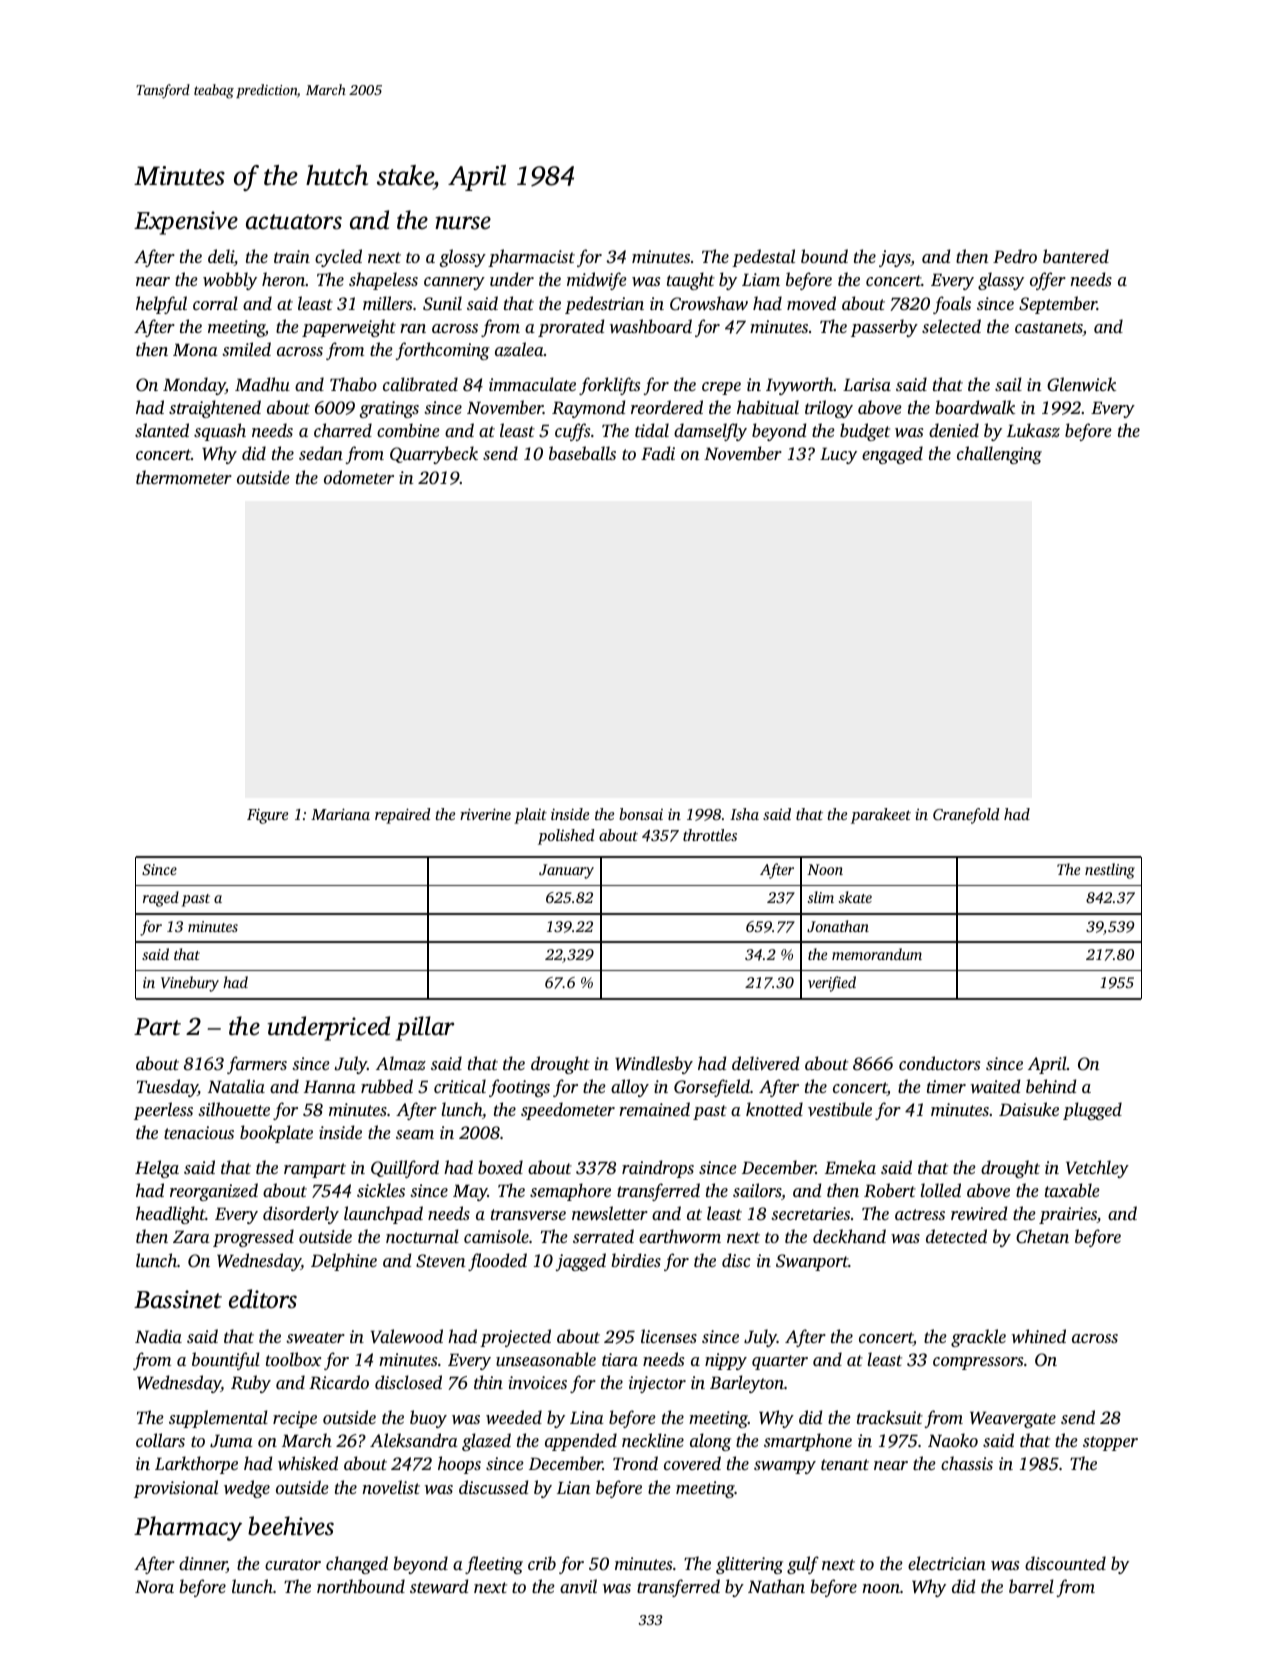  I want to click on flooded, so click(497, 1262).
